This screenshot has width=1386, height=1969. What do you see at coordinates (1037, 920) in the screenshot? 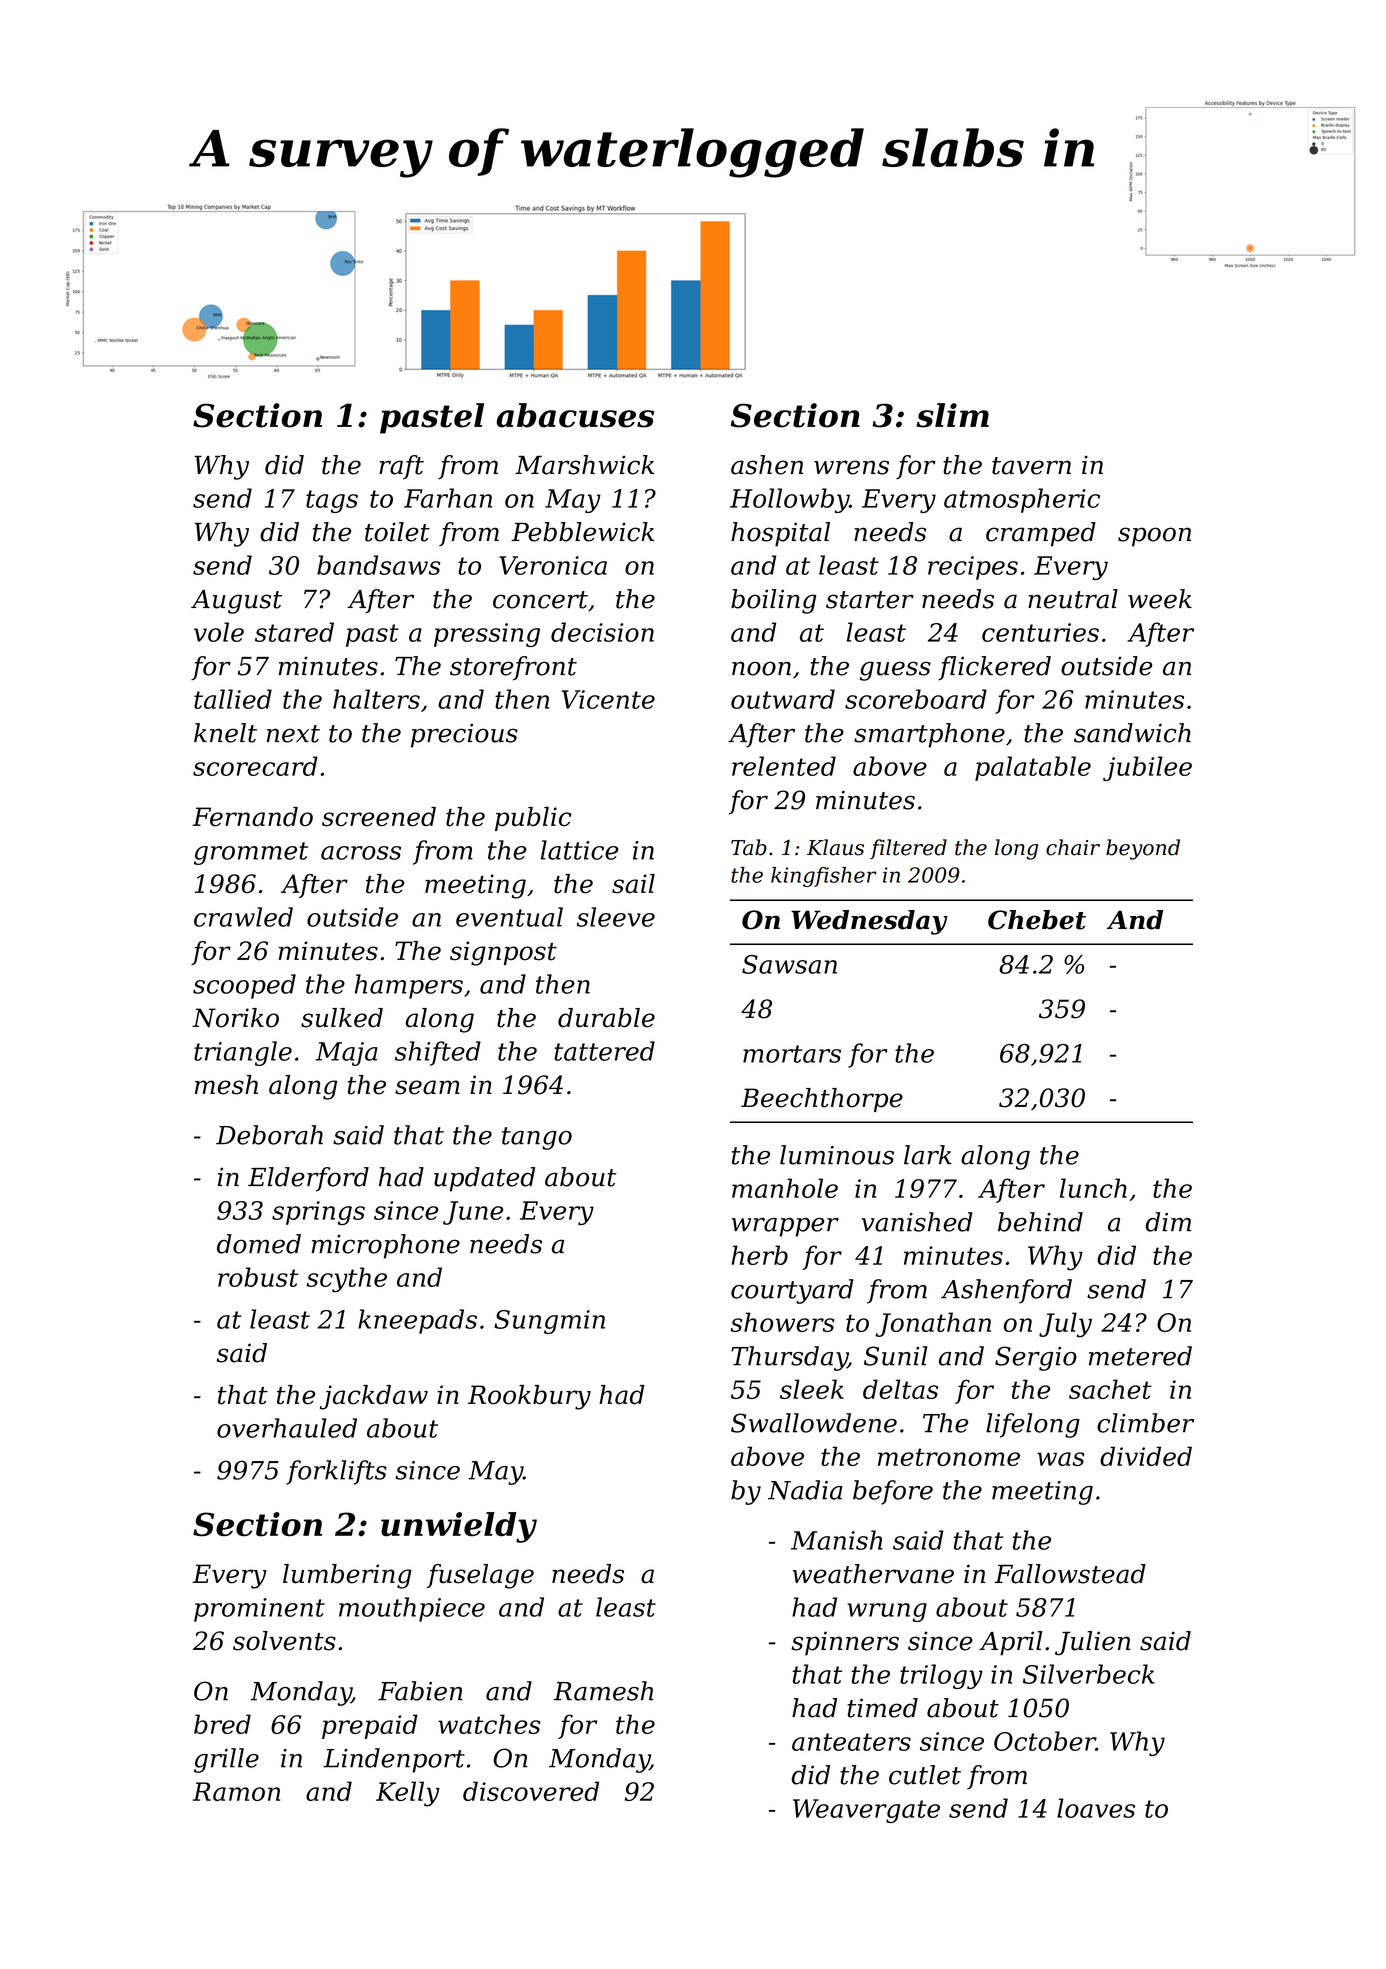
I see `Chebet` at bounding box center [1037, 920].
